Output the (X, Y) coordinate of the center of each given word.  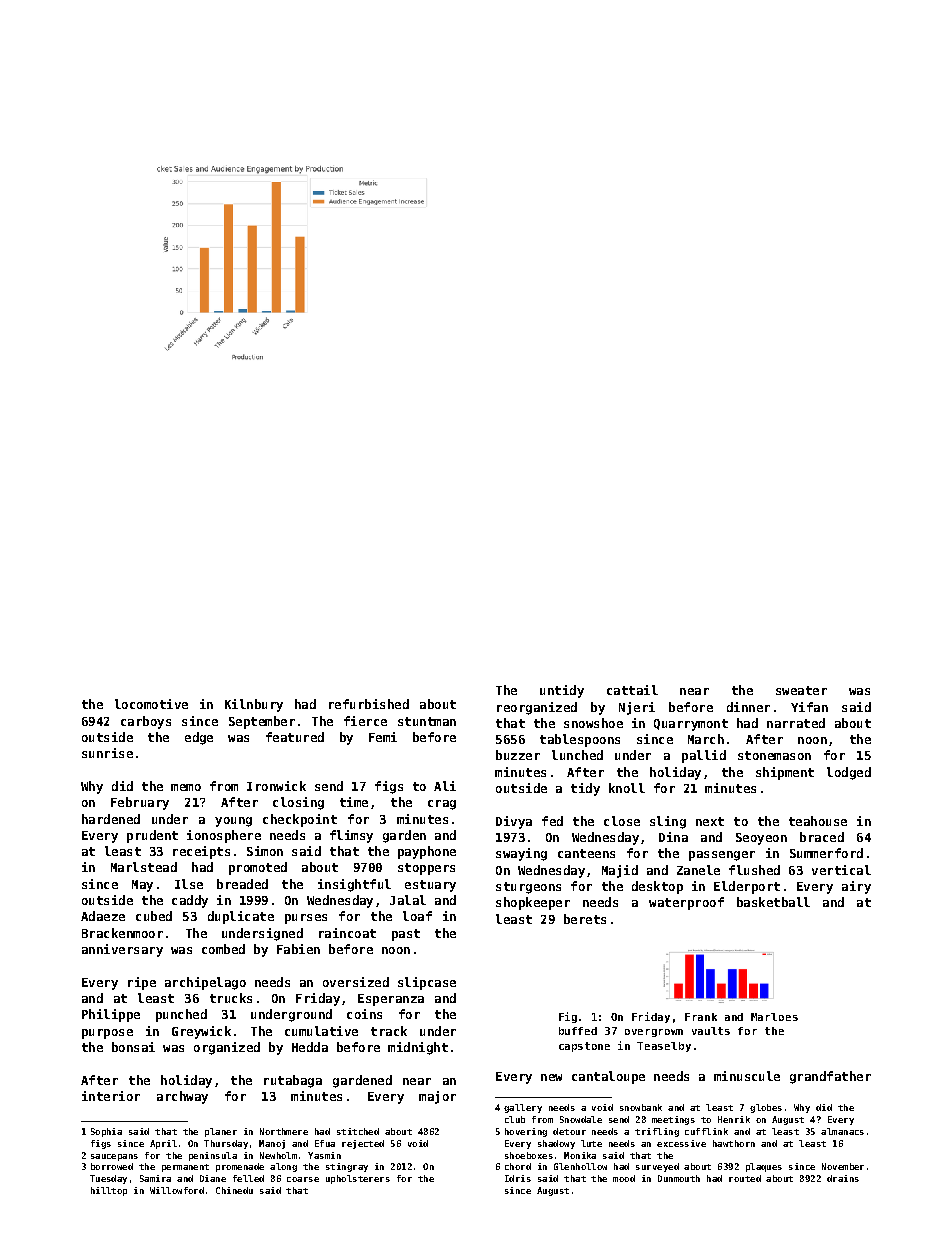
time (354, 802)
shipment (785, 773)
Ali (445, 786)
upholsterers (358, 1179)
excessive (681, 1143)
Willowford (177, 1190)
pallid (704, 756)
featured (295, 737)
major (437, 1097)
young (233, 822)
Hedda (310, 1047)
